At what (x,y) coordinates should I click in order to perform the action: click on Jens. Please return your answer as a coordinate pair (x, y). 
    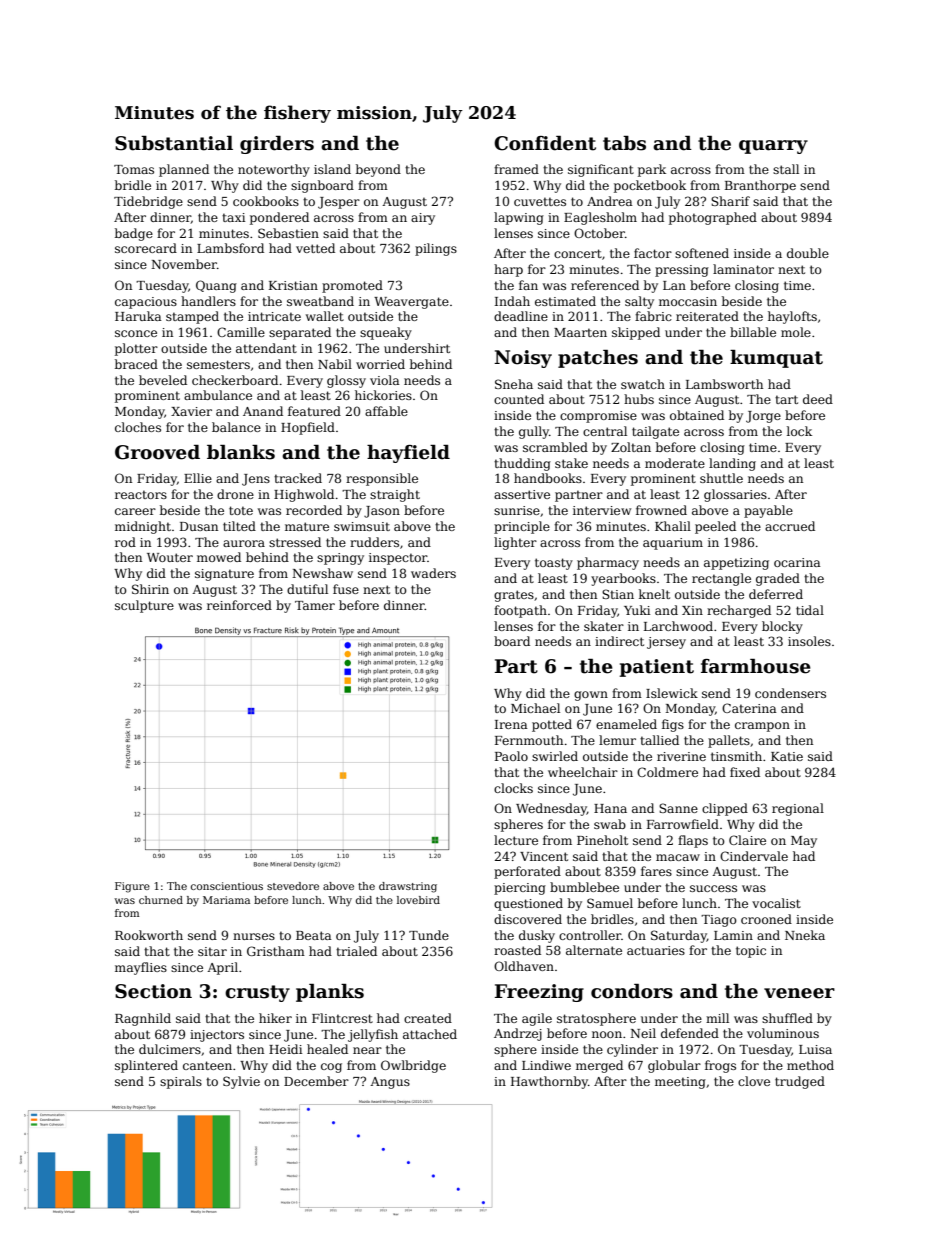
    Looking at the image, I should click on (256, 480).
